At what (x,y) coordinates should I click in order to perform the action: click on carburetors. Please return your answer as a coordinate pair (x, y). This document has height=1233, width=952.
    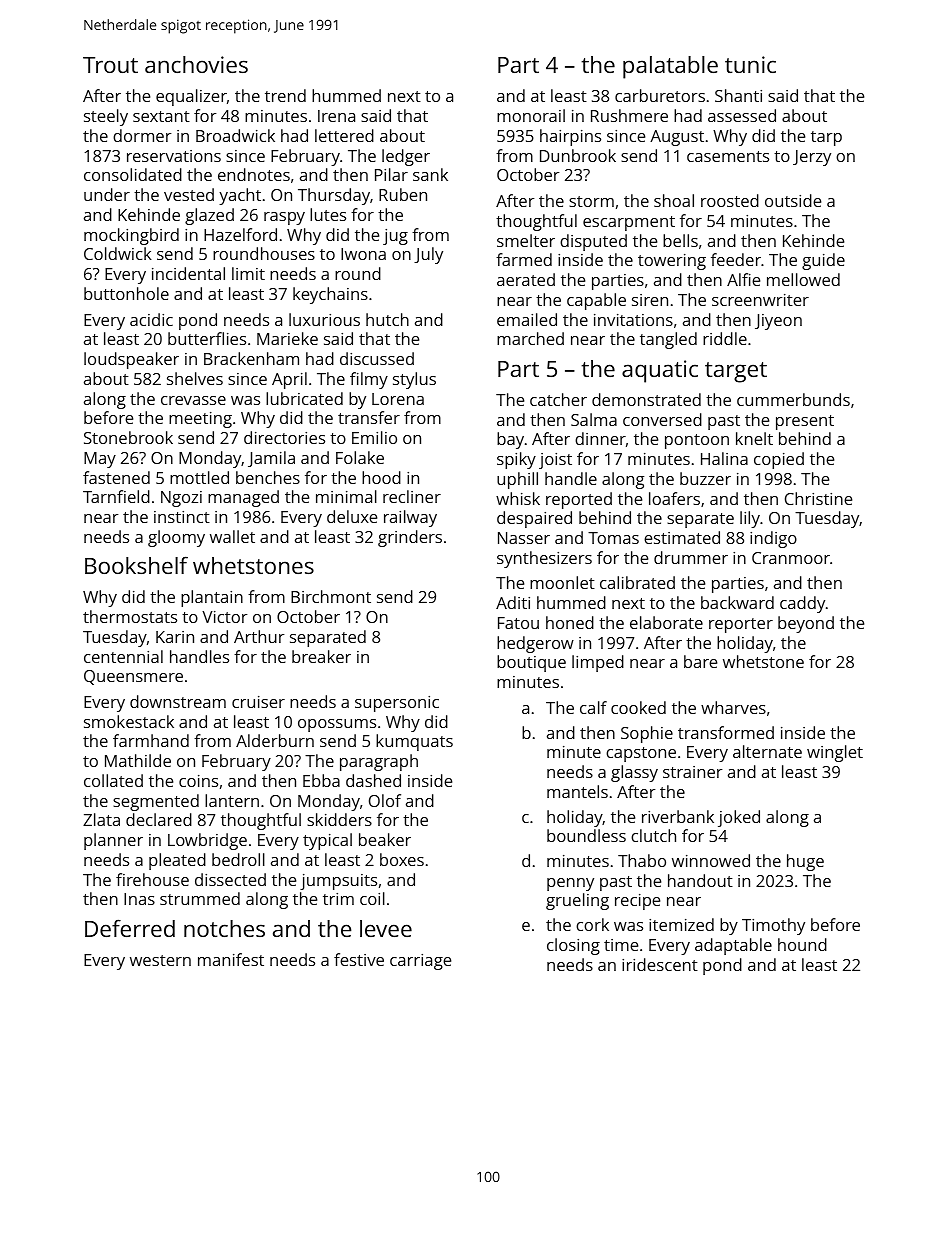
    Looking at the image, I should click on (660, 95).
